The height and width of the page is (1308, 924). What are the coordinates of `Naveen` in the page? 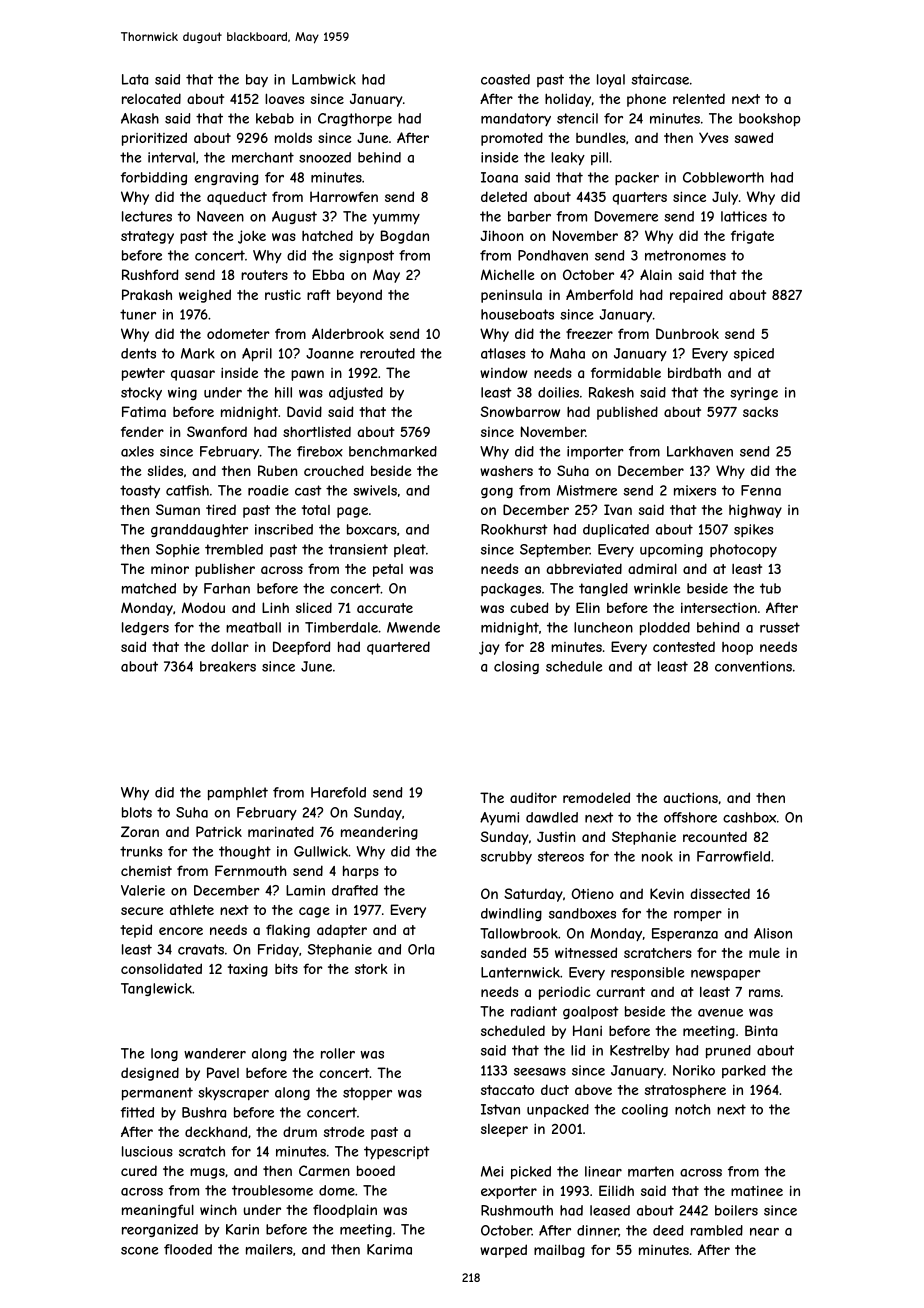 It's located at (220, 216).
